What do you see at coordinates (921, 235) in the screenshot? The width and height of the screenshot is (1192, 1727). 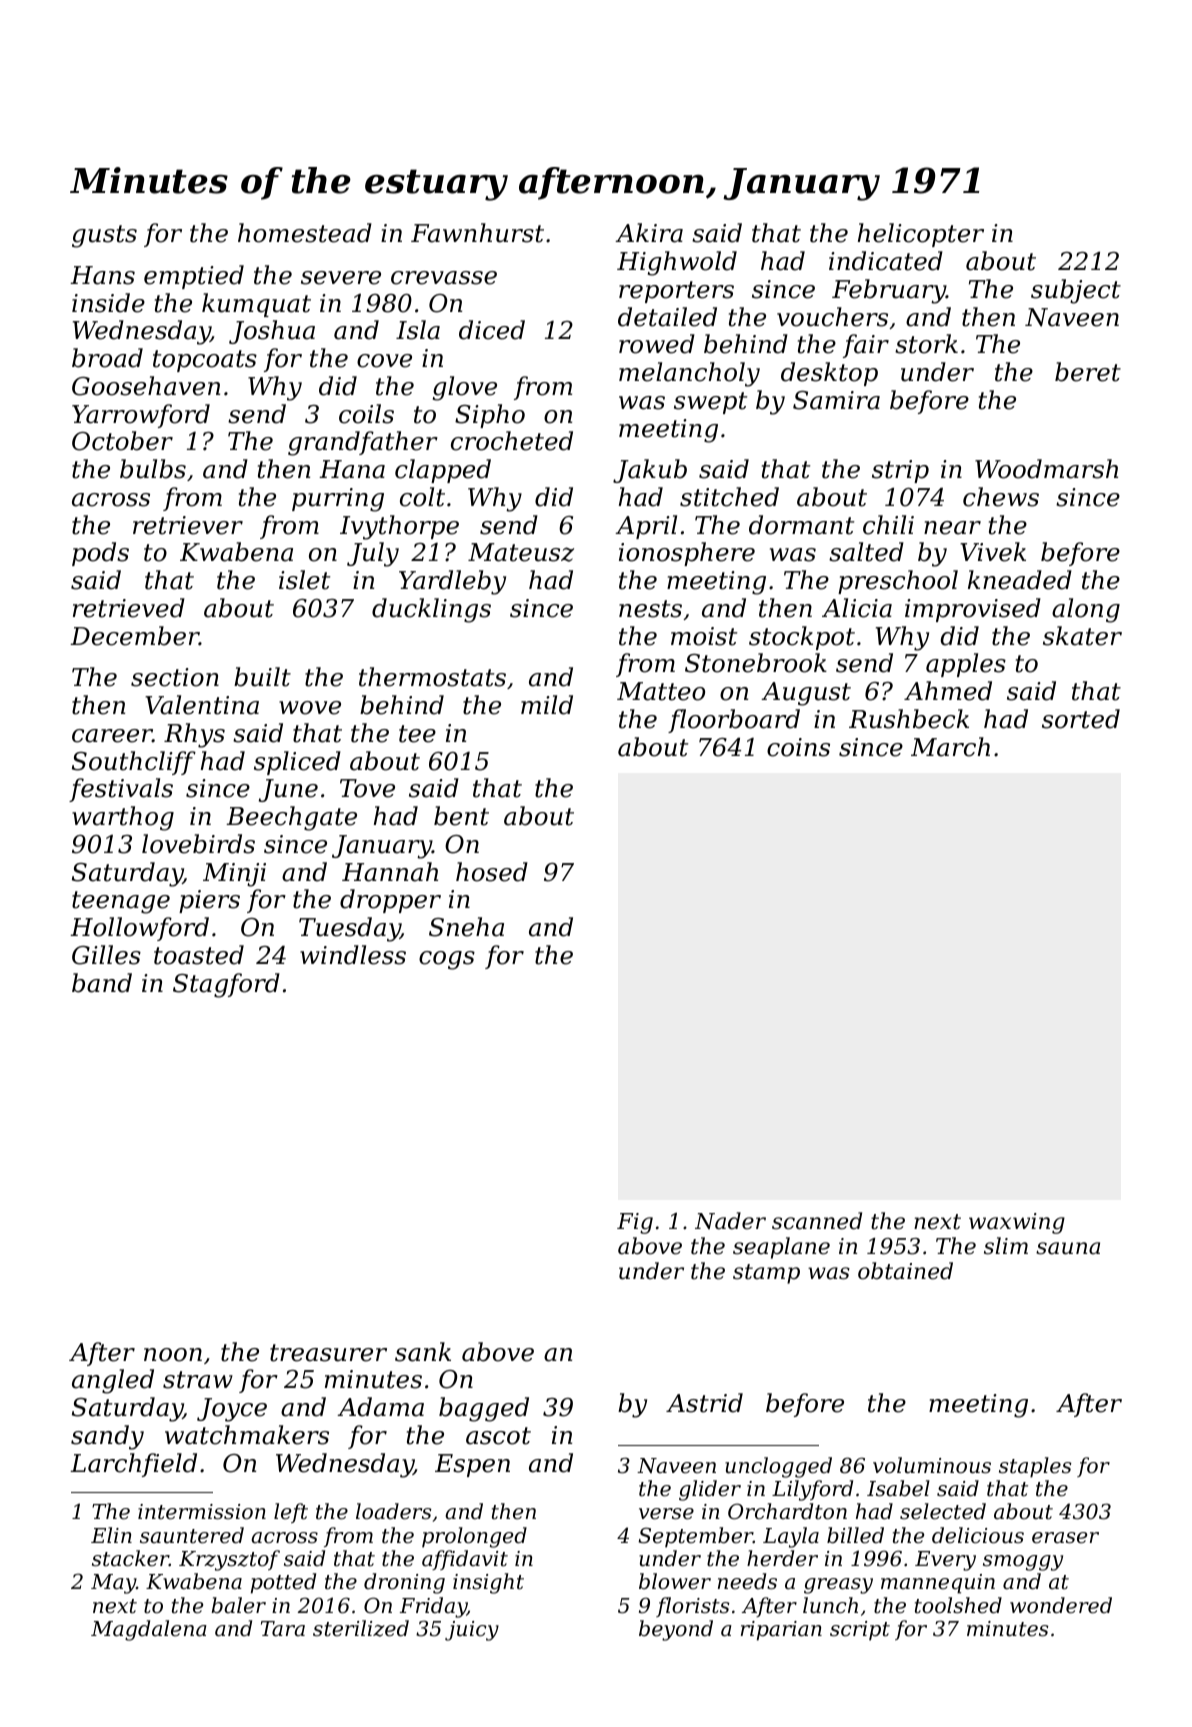 I see `helicopter` at bounding box center [921, 235].
